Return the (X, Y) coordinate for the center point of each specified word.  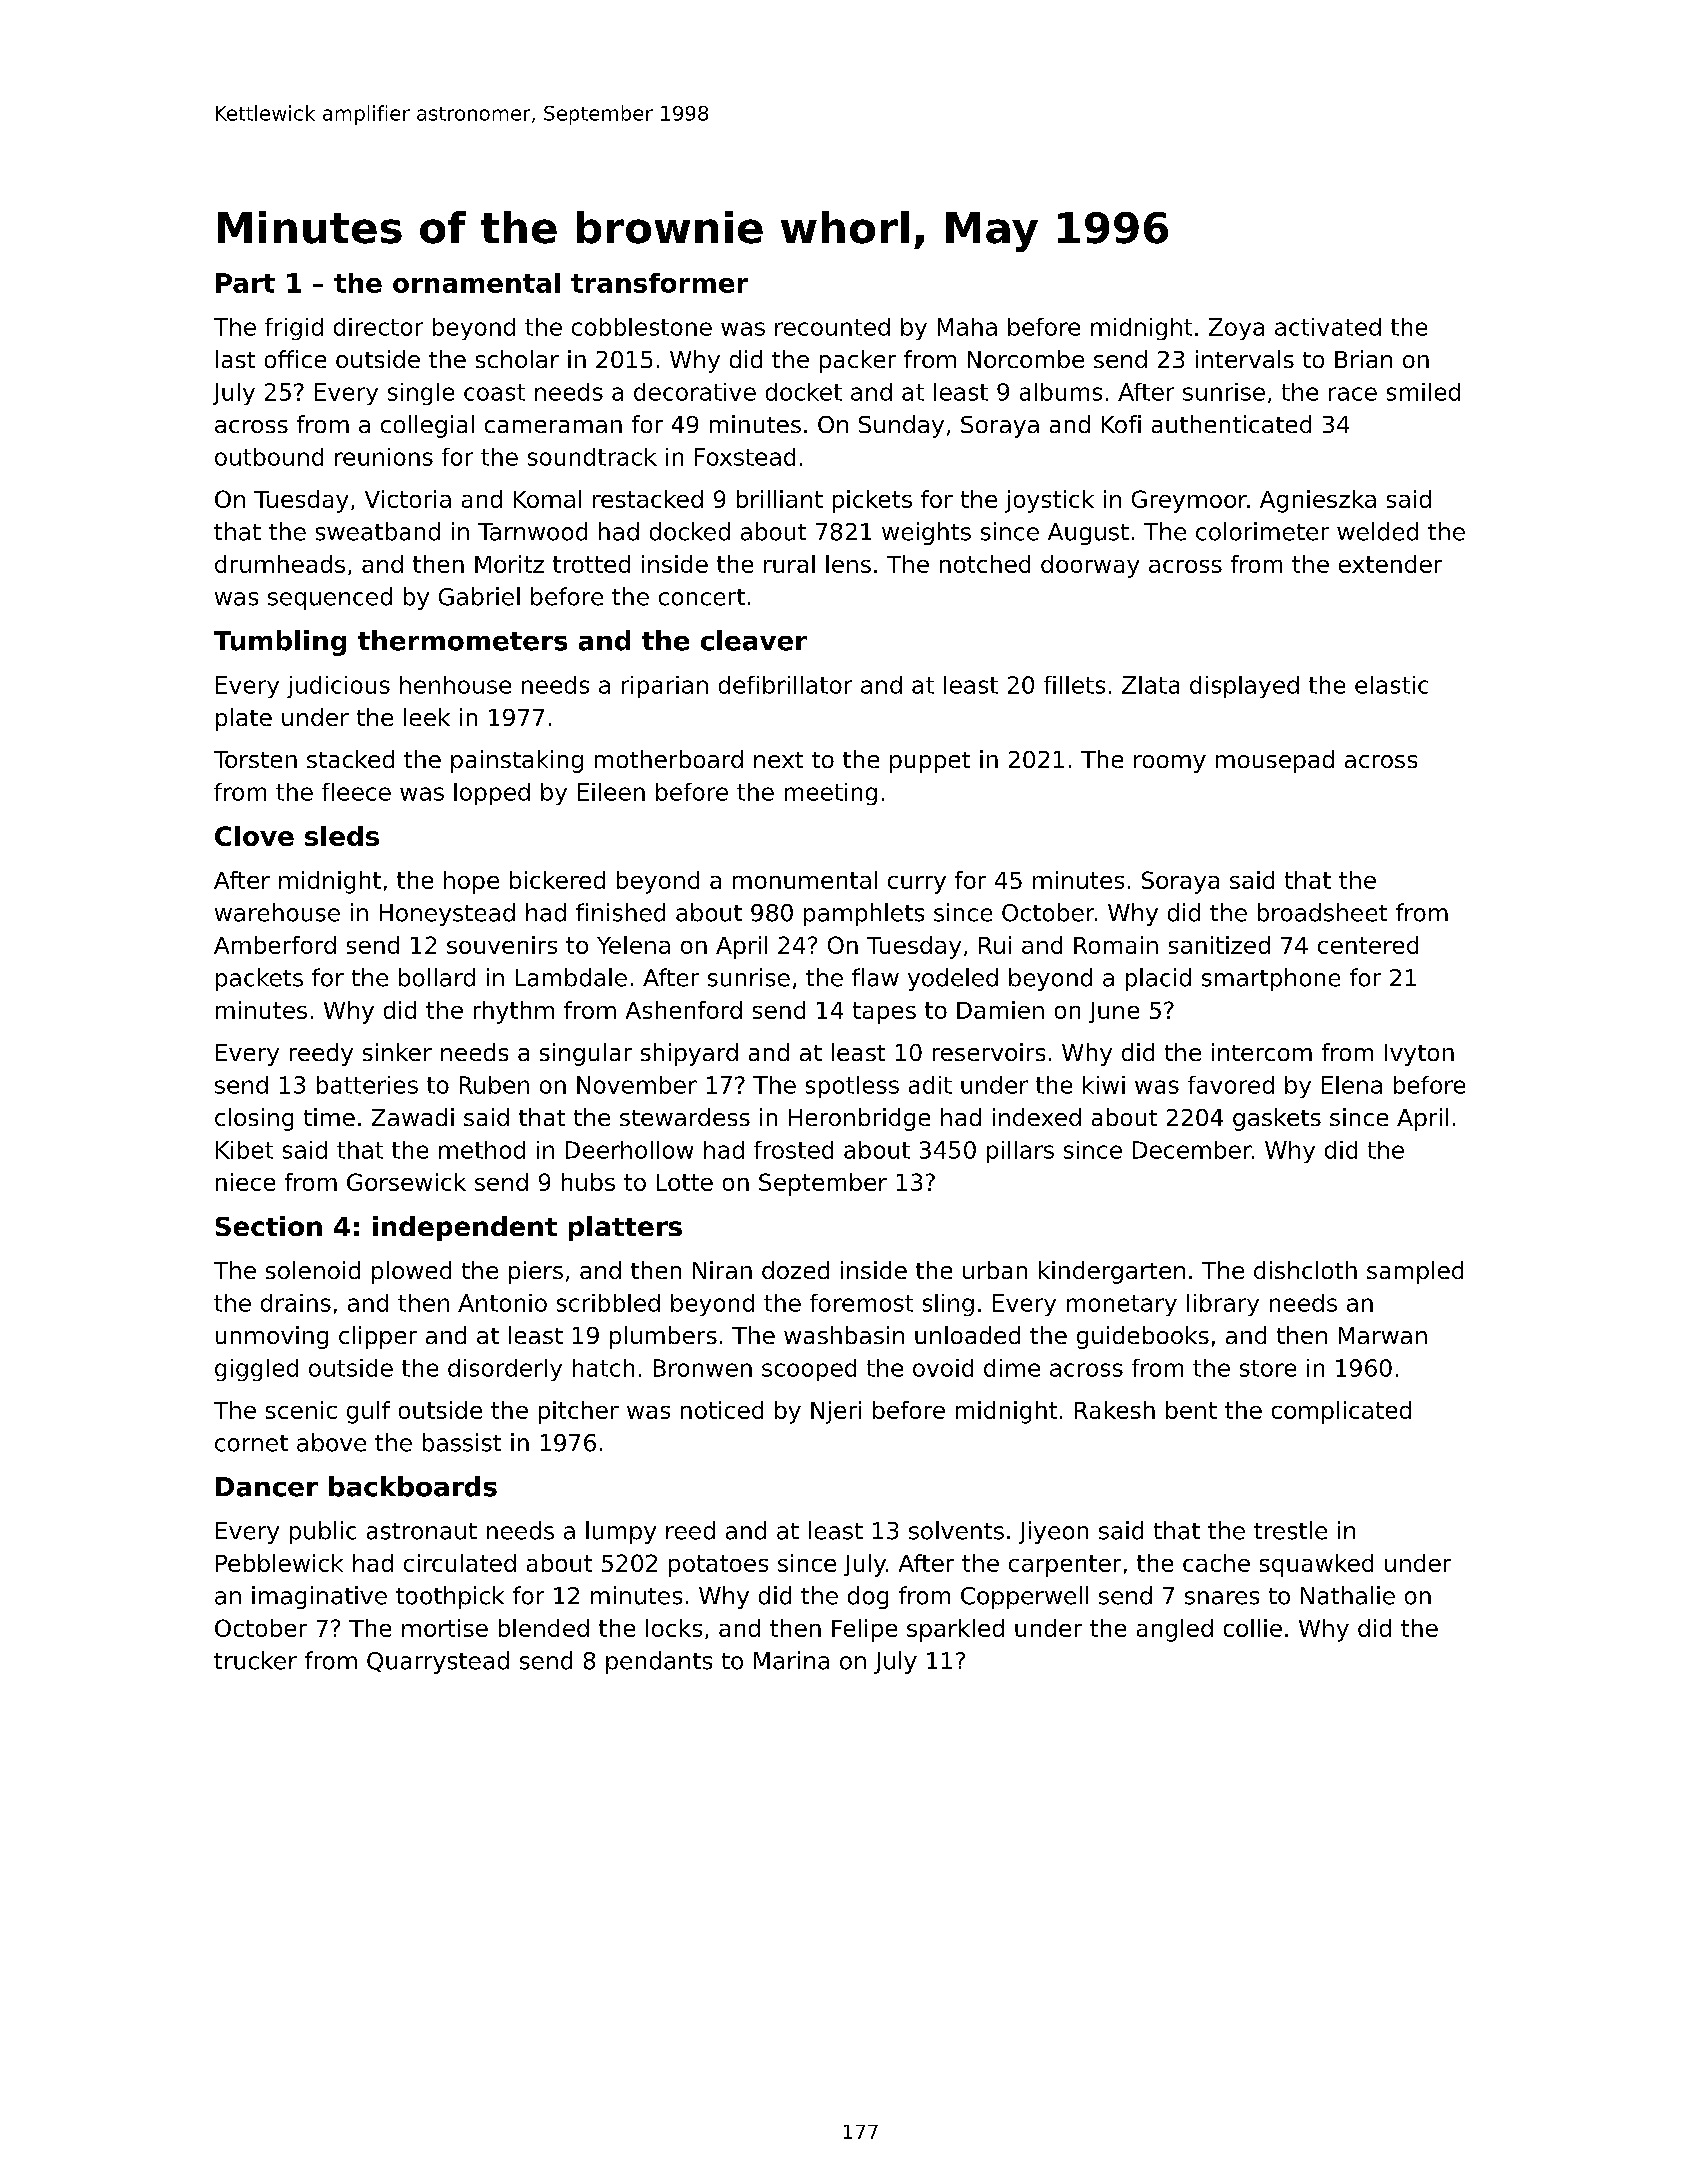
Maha (967, 327)
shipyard (689, 1054)
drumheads (280, 564)
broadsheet (1322, 912)
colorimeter (1262, 531)
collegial (427, 426)
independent (465, 1228)
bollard (437, 977)
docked (690, 531)
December (1192, 1150)
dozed (795, 1270)
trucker (255, 1660)
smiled (1423, 392)
